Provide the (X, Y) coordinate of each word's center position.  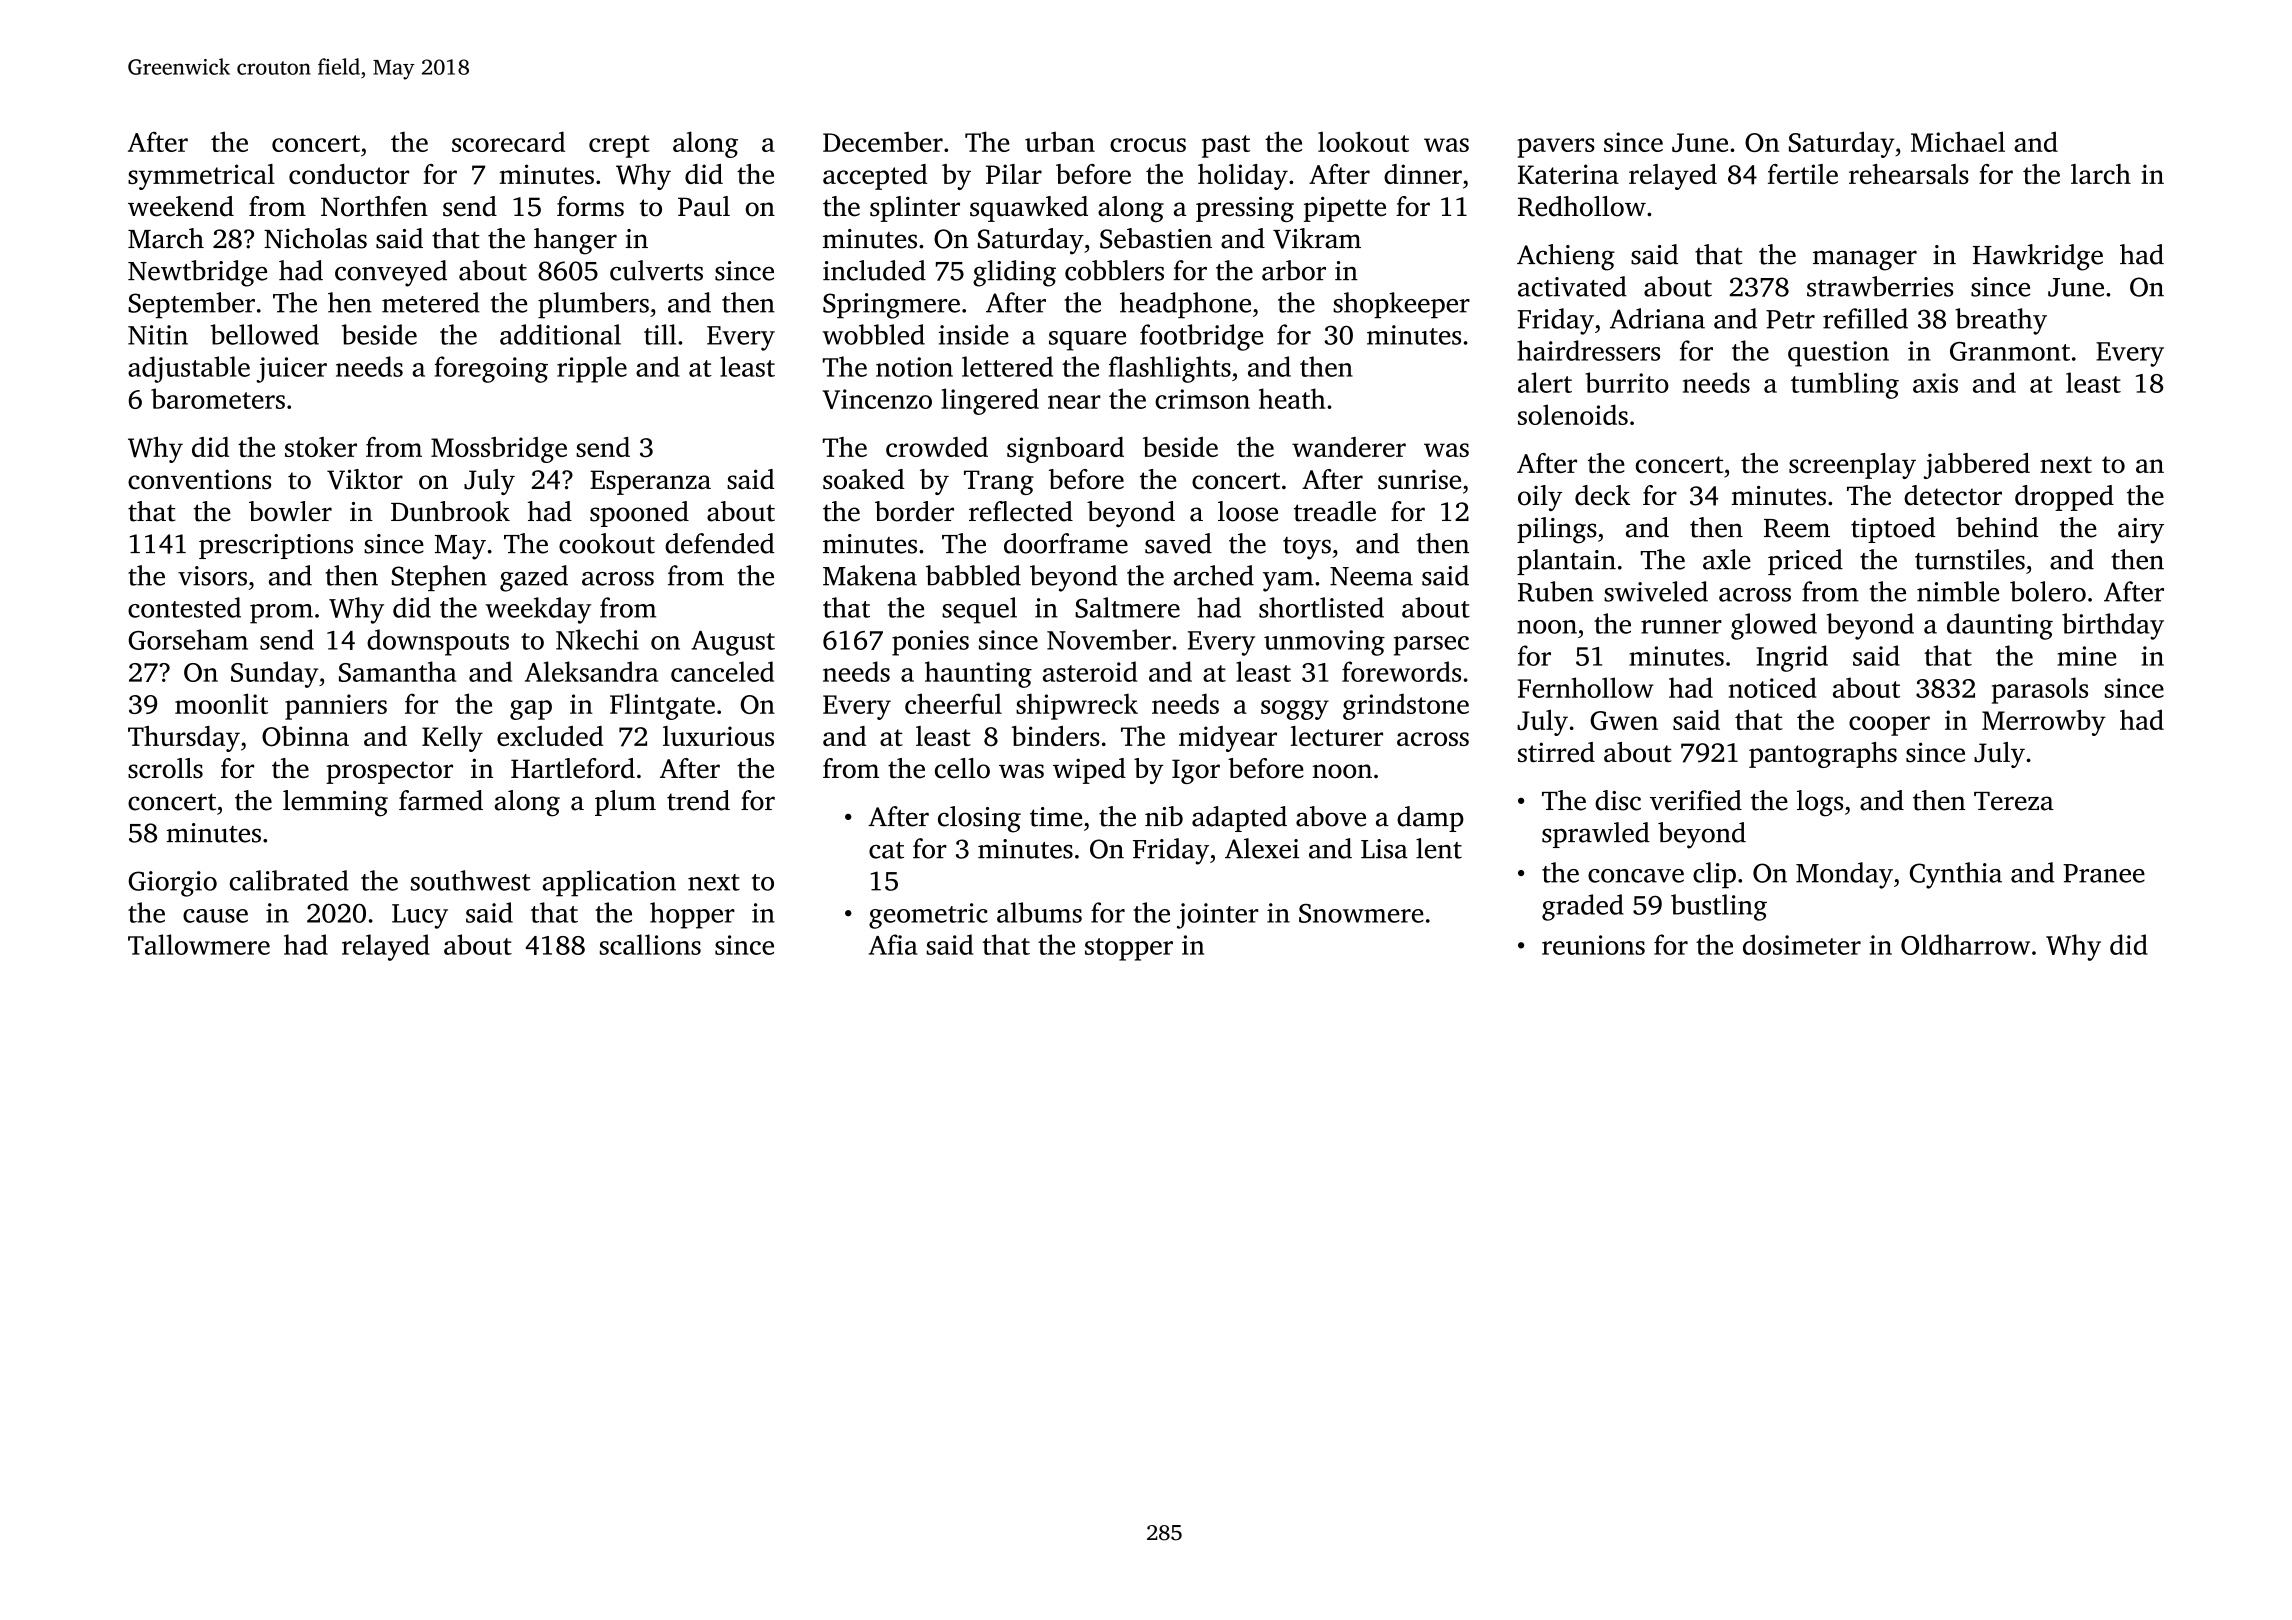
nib (1164, 816)
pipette (1345, 209)
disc (1618, 800)
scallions (650, 944)
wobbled (873, 334)
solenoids (1573, 414)
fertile (1803, 174)
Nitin (158, 335)
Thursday (184, 739)
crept (619, 146)
